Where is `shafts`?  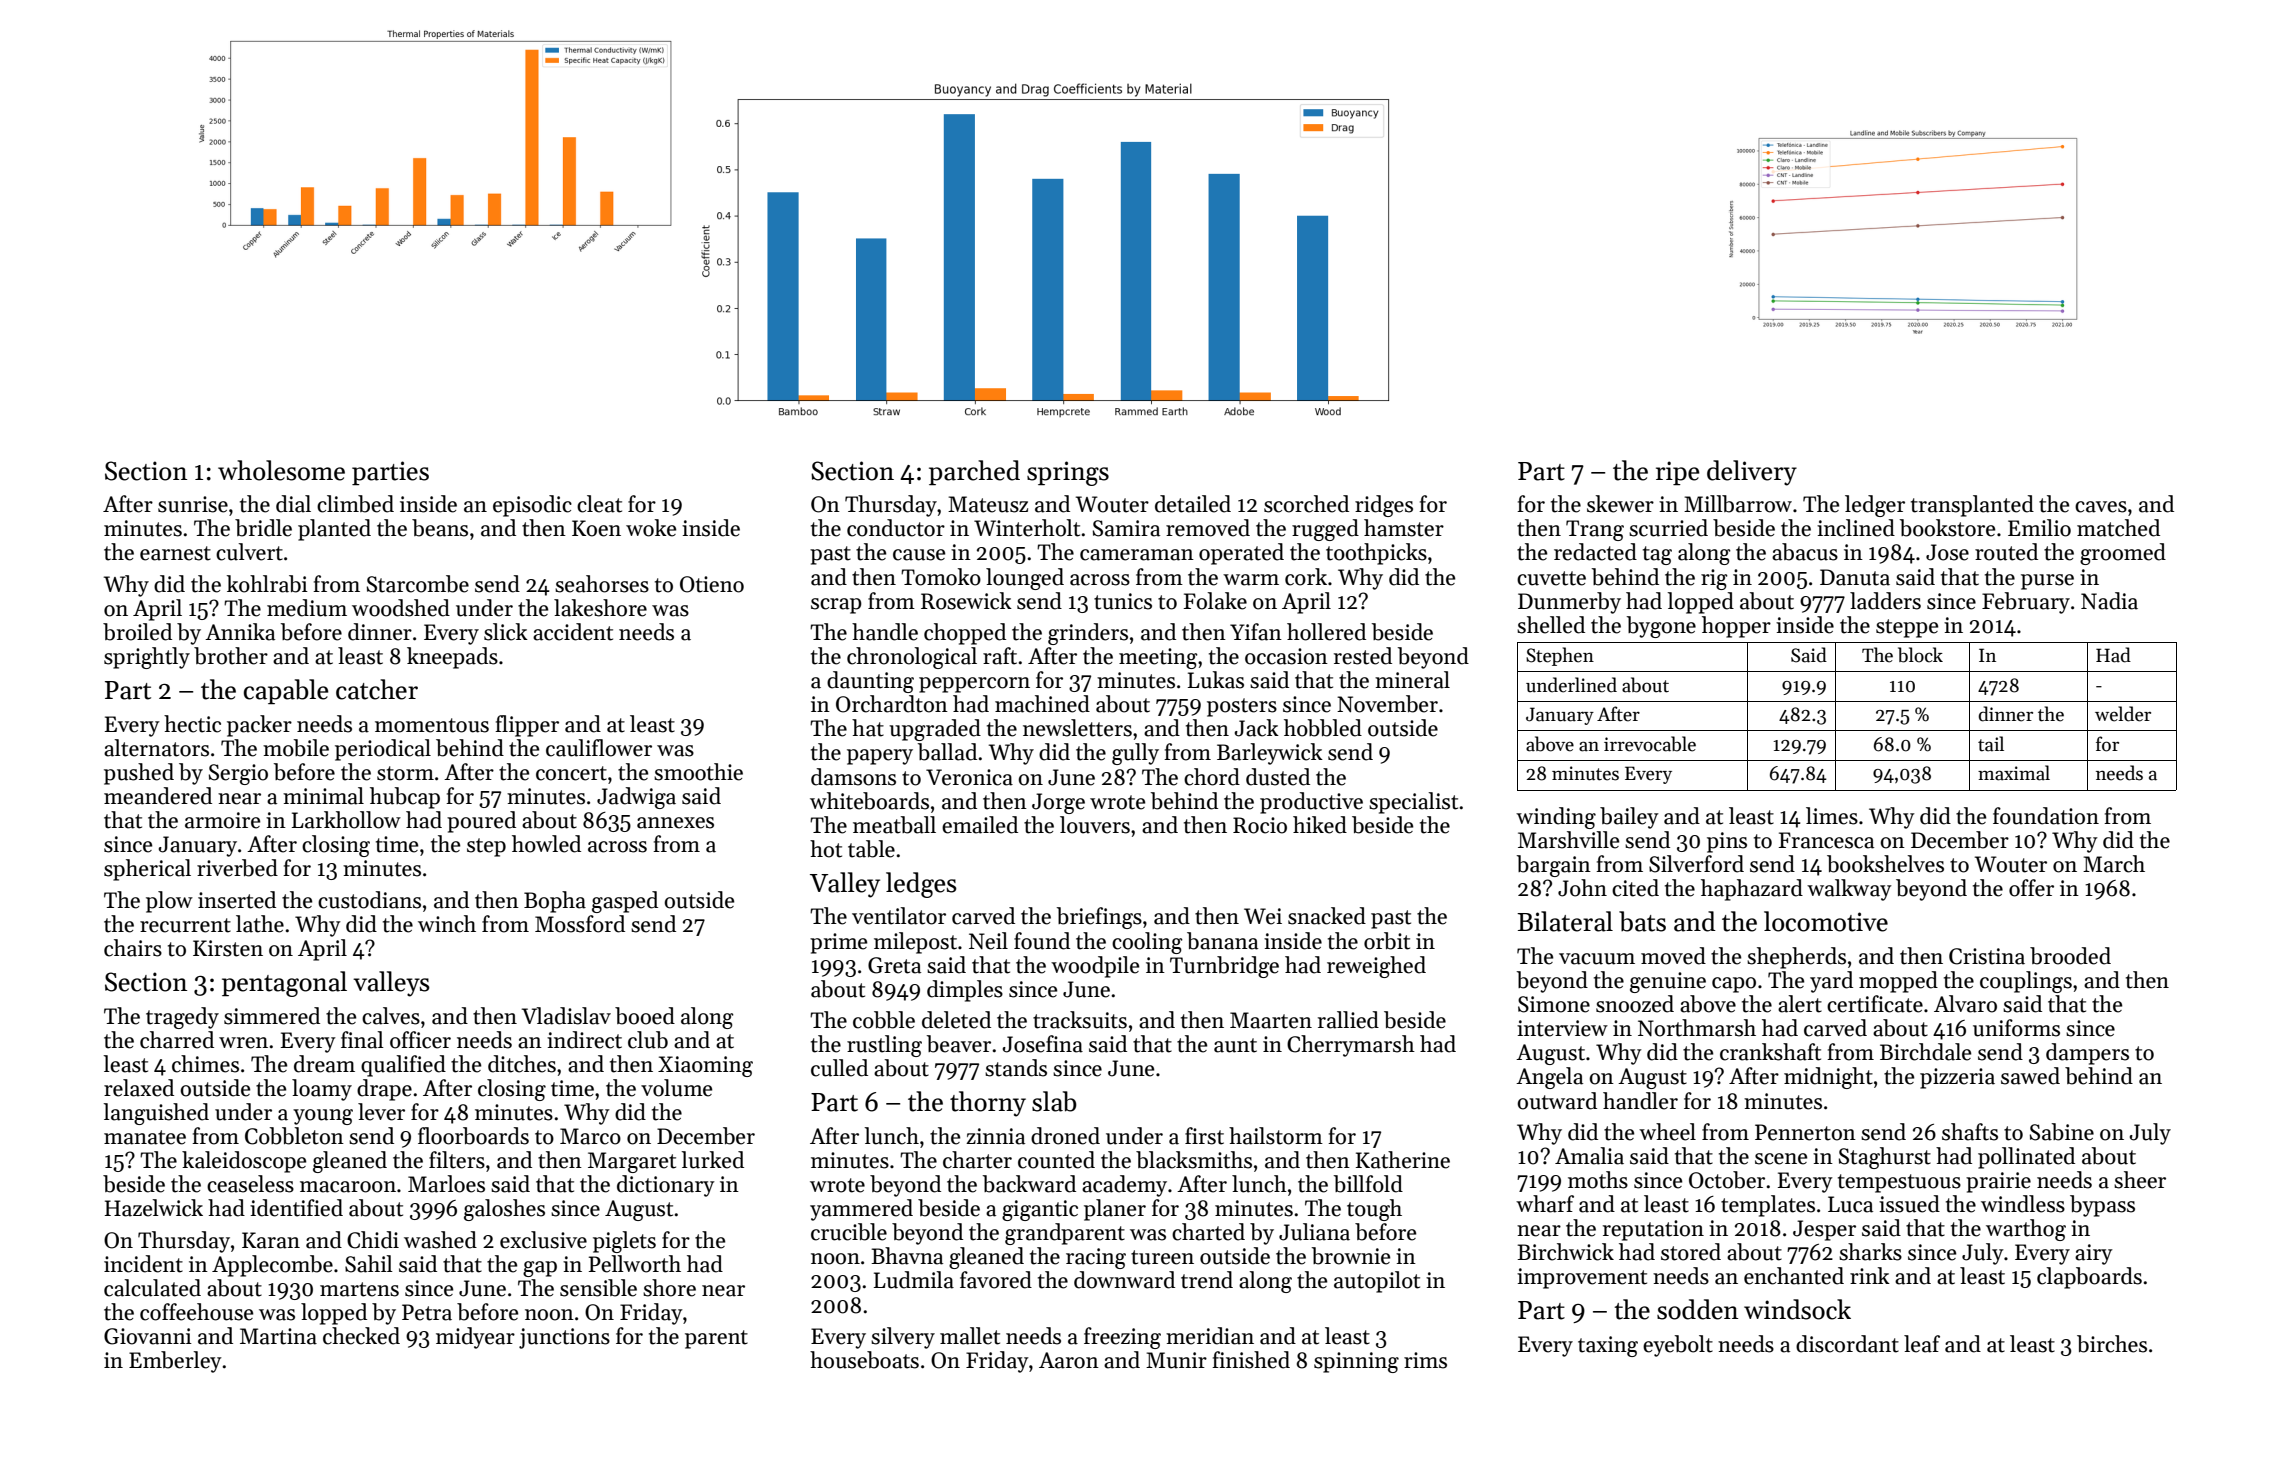 shafts is located at coordinates (1970, 1132).
